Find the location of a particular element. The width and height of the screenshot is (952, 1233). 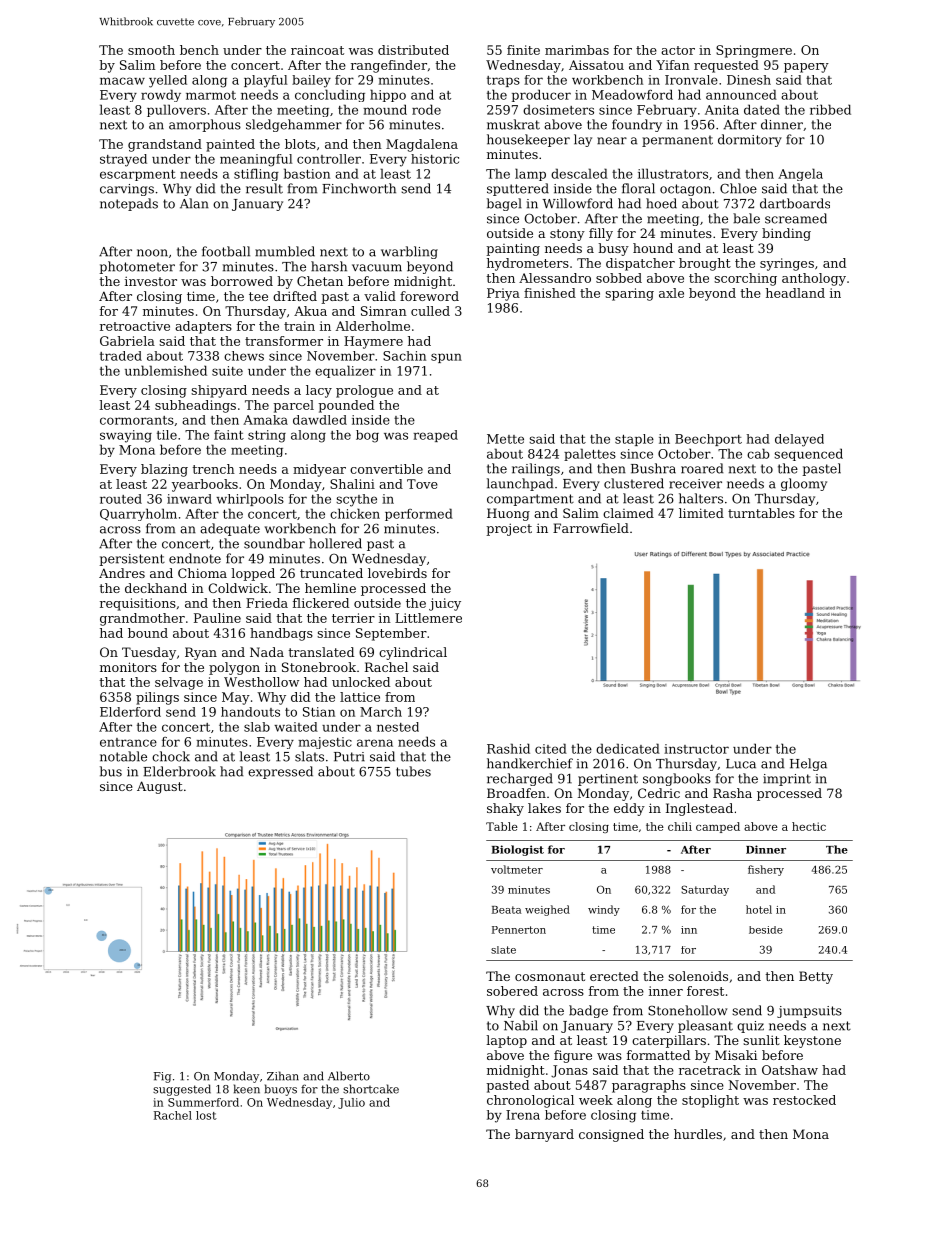

Elderbrook is located at coordinates (179, 771).
